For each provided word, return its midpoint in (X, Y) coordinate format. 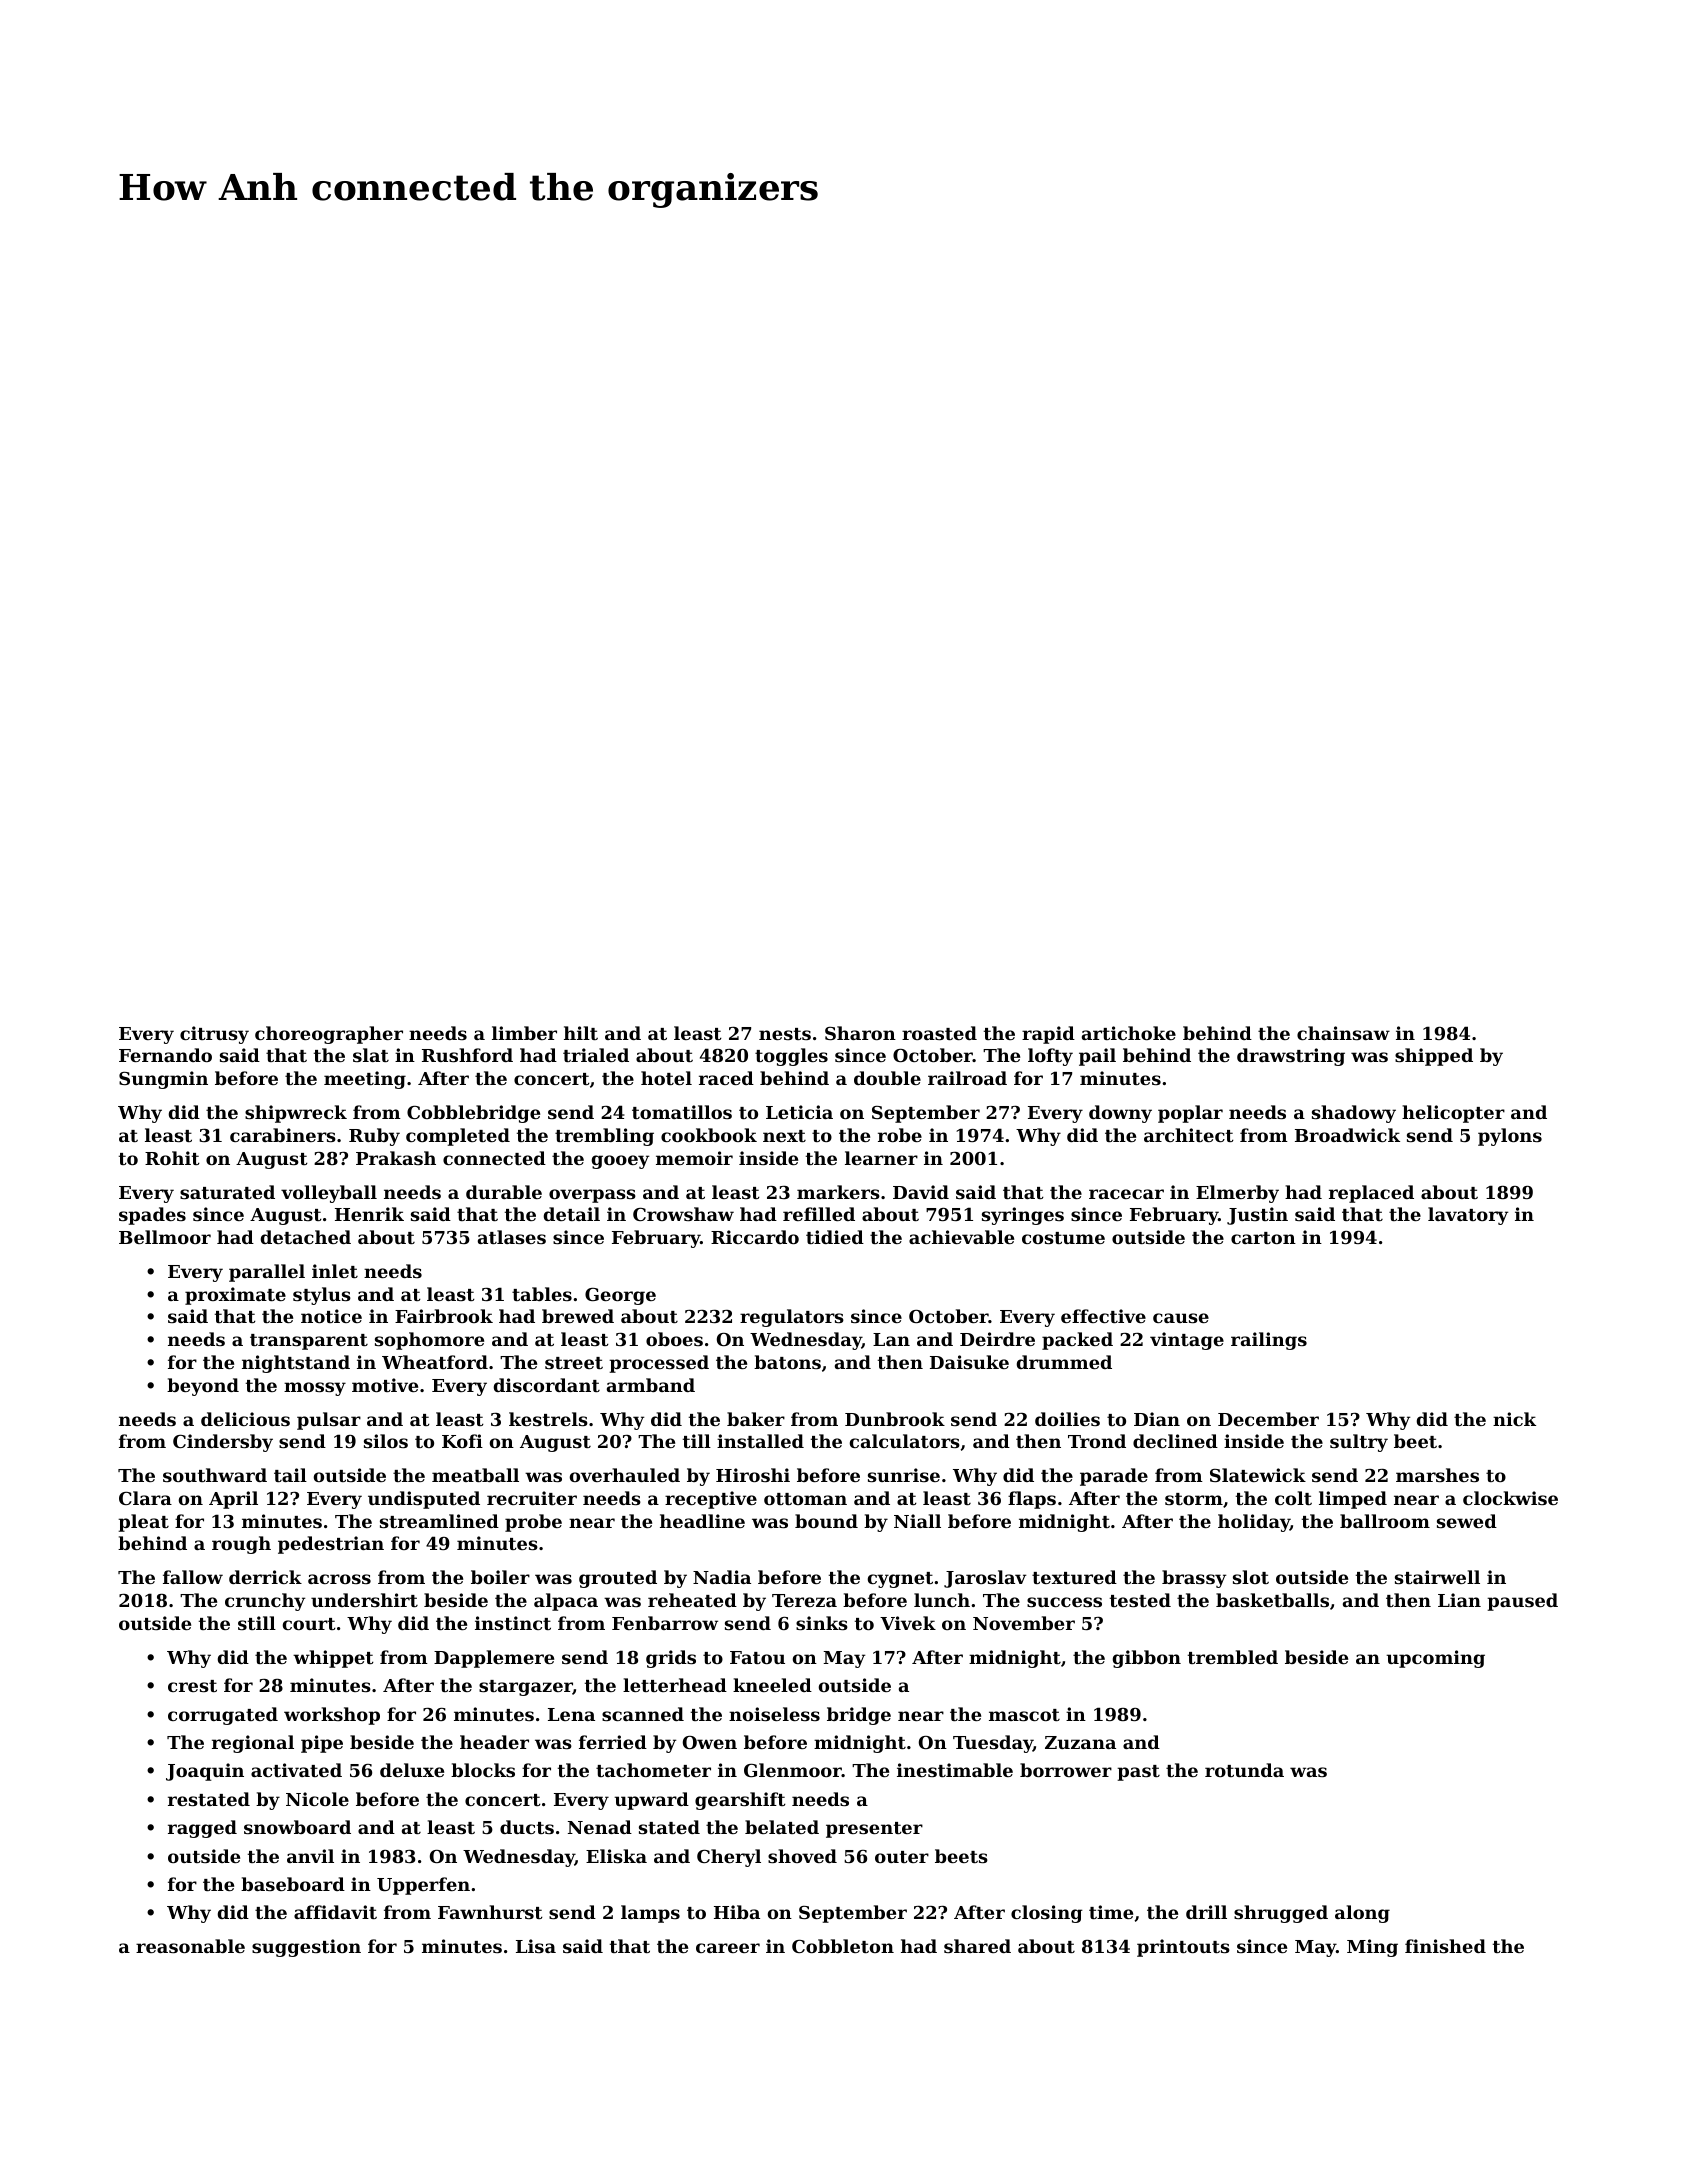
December (1268, 1419)
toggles (791, 1057)
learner (881, 1158)
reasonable (190, 1946)
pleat (143, 1523)
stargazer (526, 1688)
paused (1522, 1602)
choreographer (329, 1035)
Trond (1097, 1441)
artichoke (1129, 1033)
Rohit (172, 1158)
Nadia (722, 1577)
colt (1293, 1498)
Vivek (908, 1623)
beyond (203, 1387)
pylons (1510, 1137)
